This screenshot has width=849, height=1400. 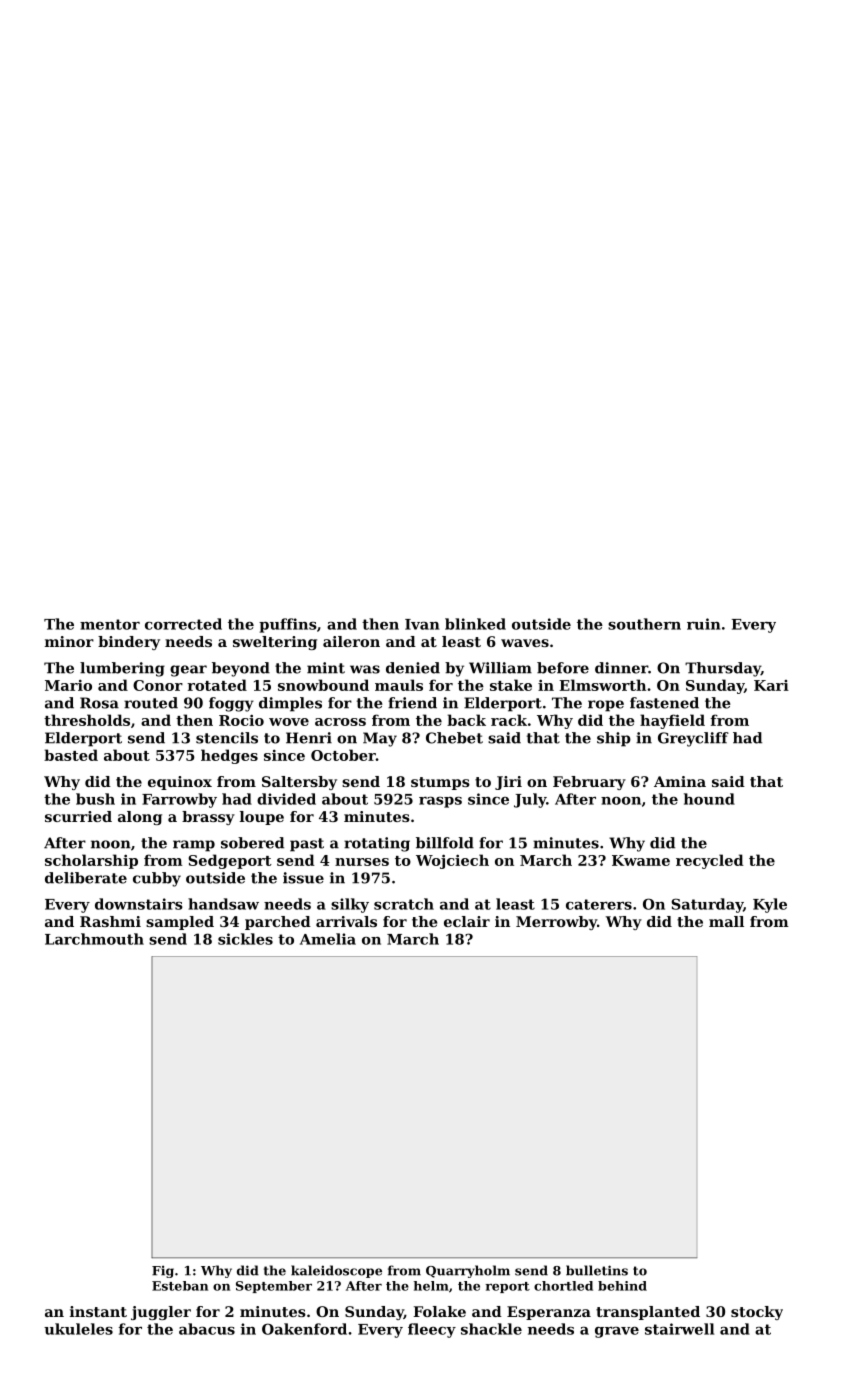 I want to click on Larchmouth, so click(x=94, y=939).
